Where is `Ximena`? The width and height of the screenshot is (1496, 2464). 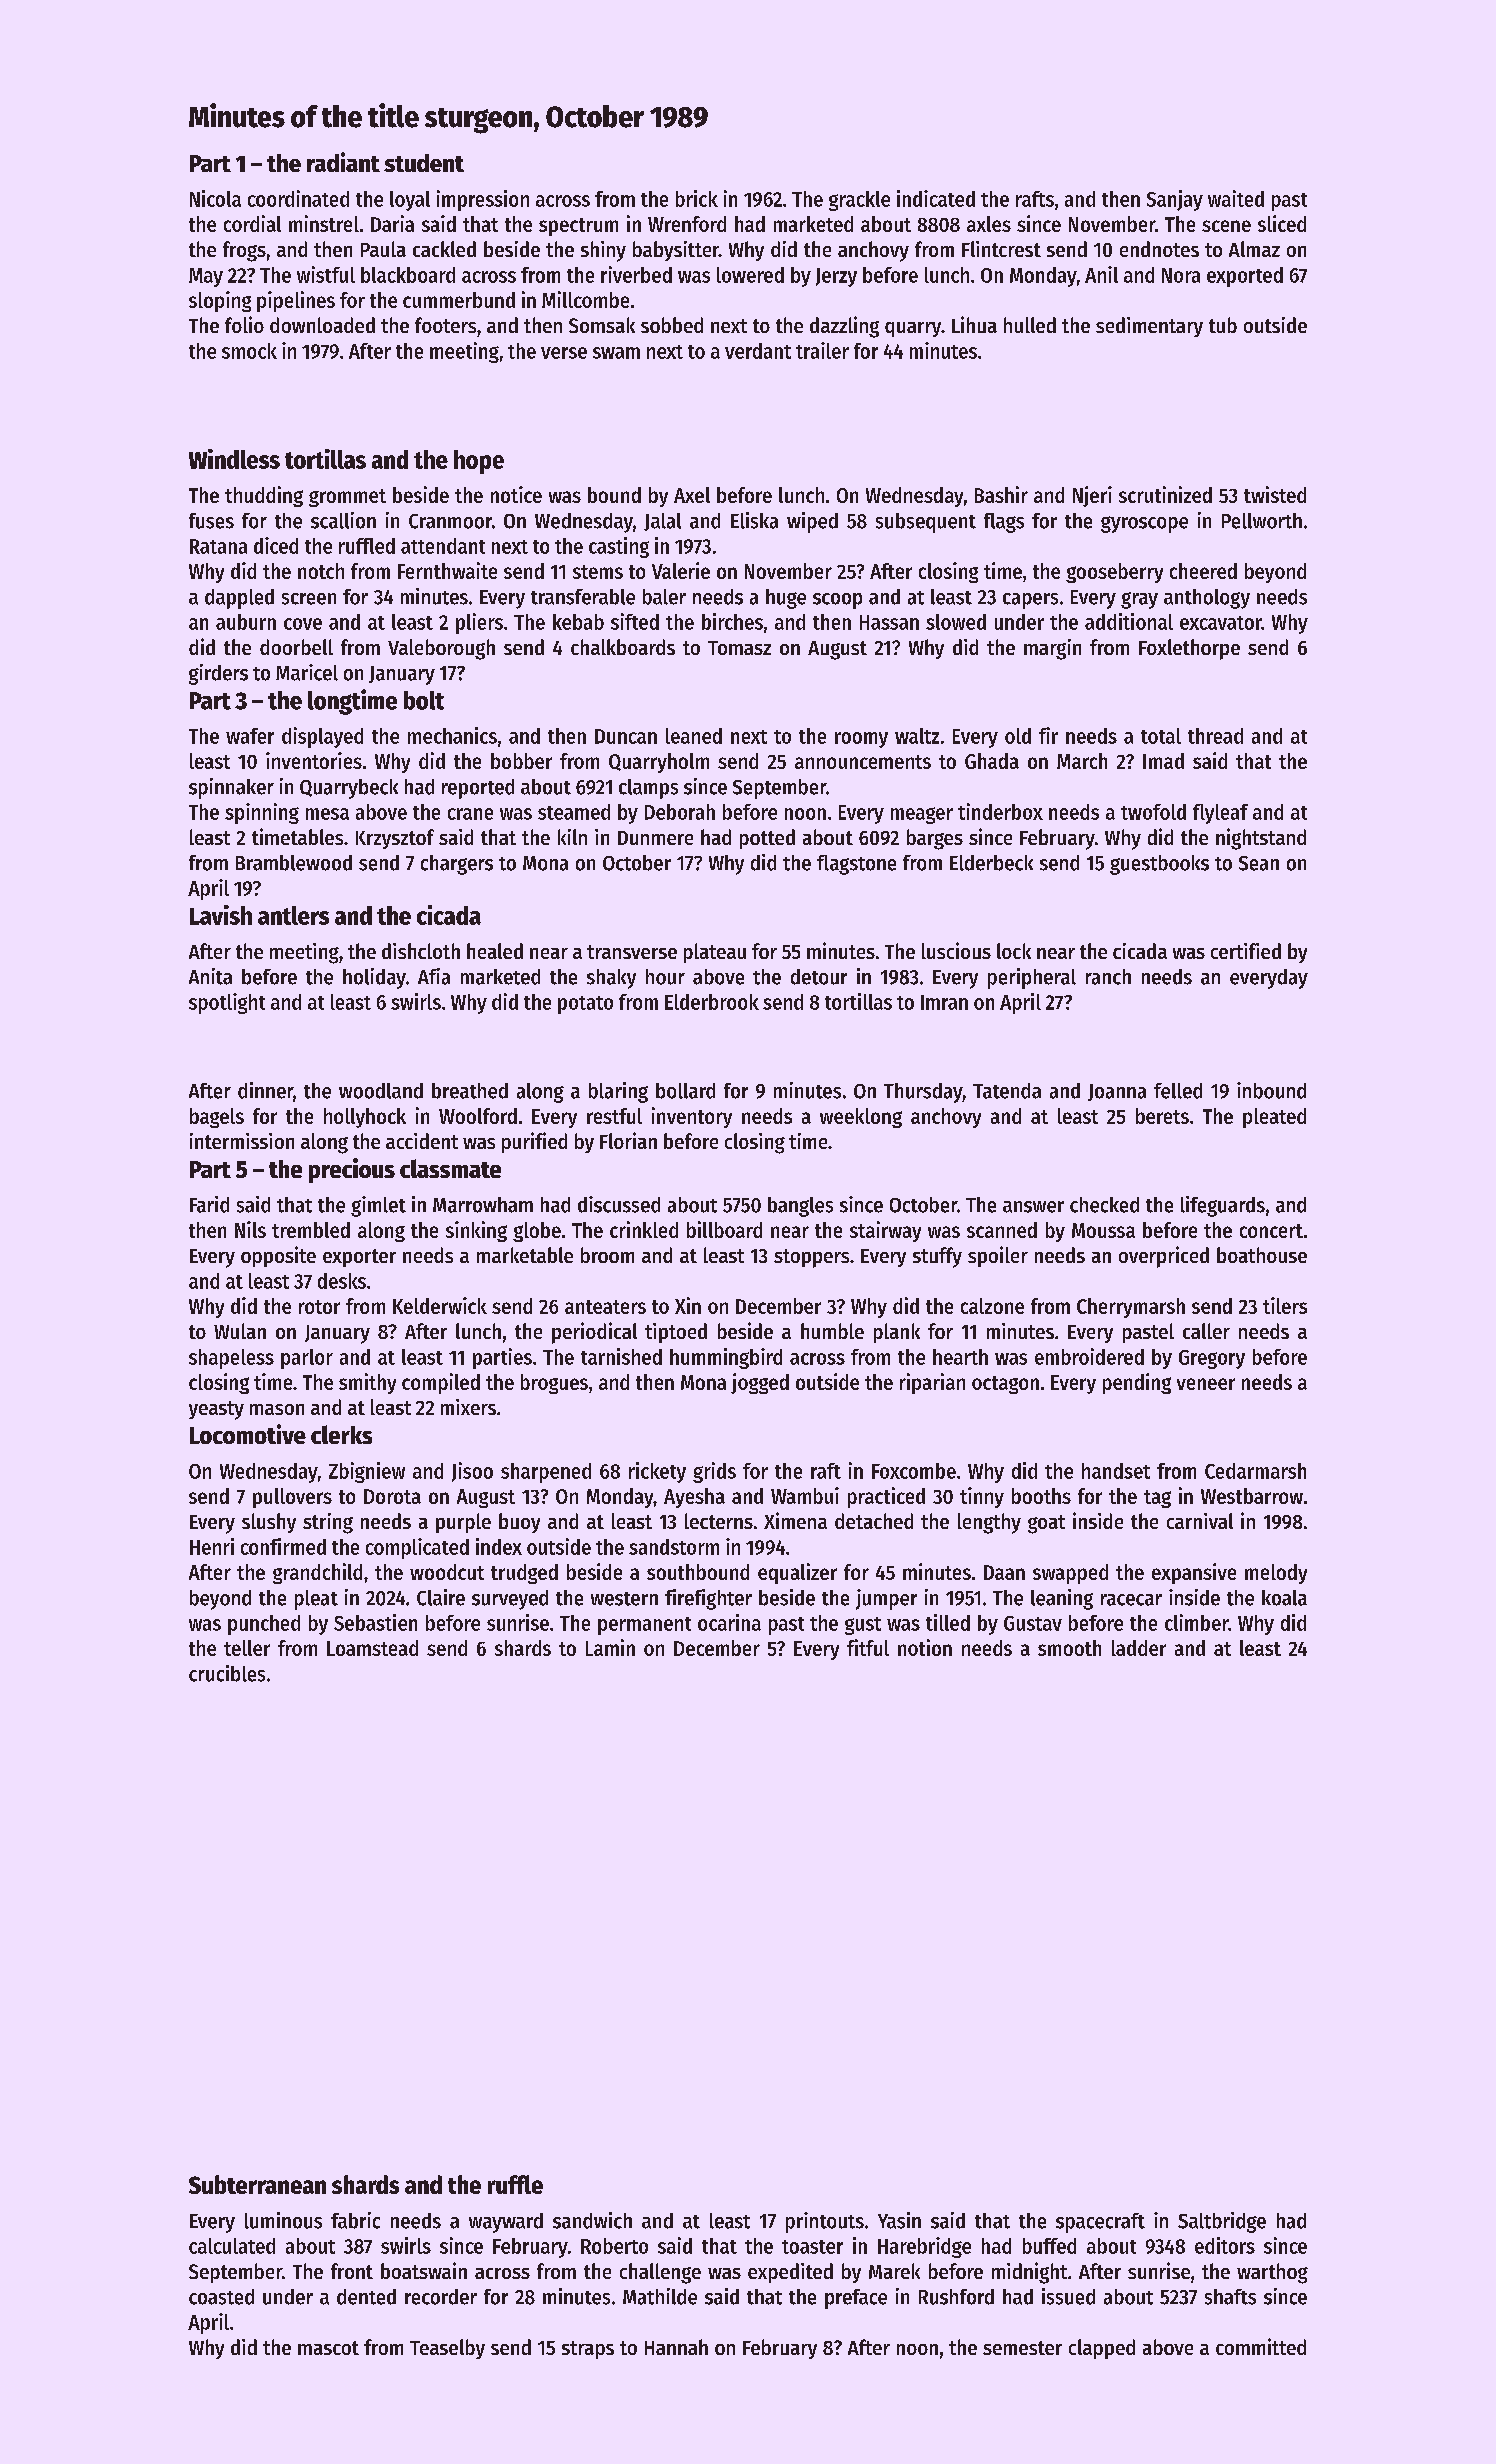 Ximena is located at coordinates (795, 1520).
